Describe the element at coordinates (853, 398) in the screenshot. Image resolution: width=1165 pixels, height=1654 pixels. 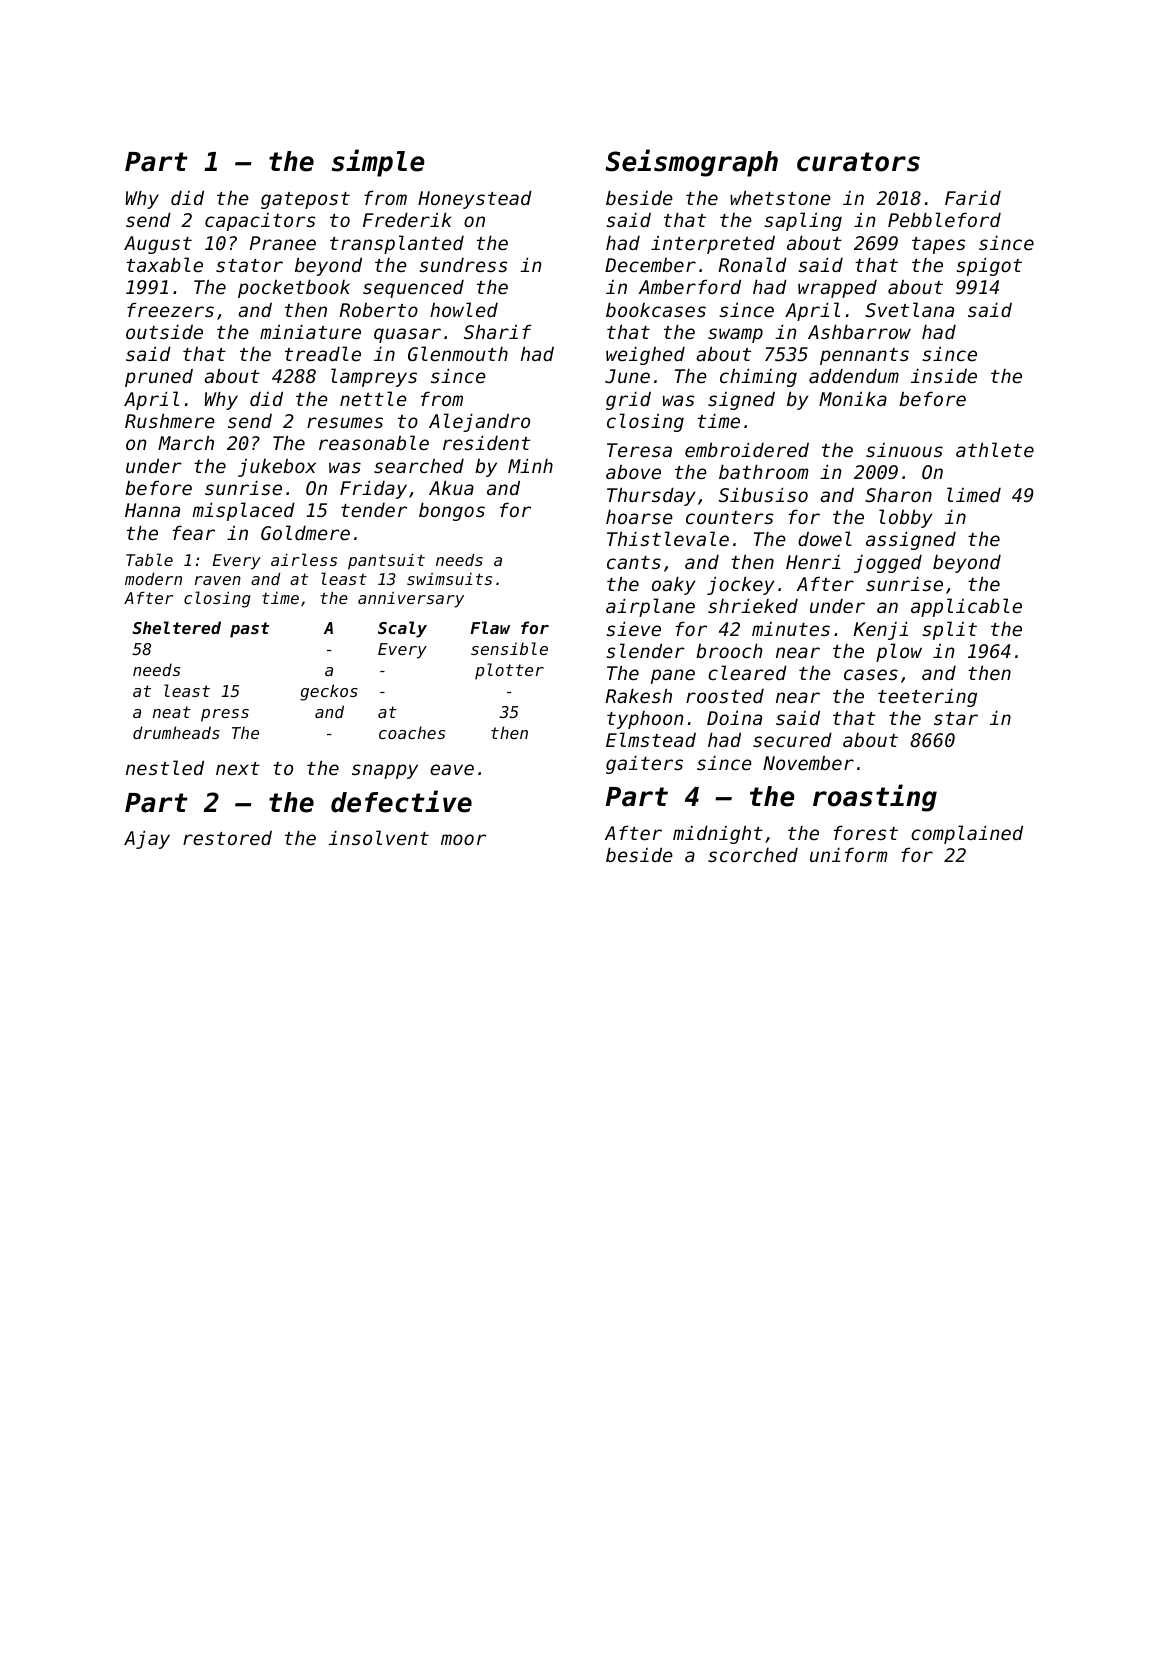
I see `Monika` at that location.
